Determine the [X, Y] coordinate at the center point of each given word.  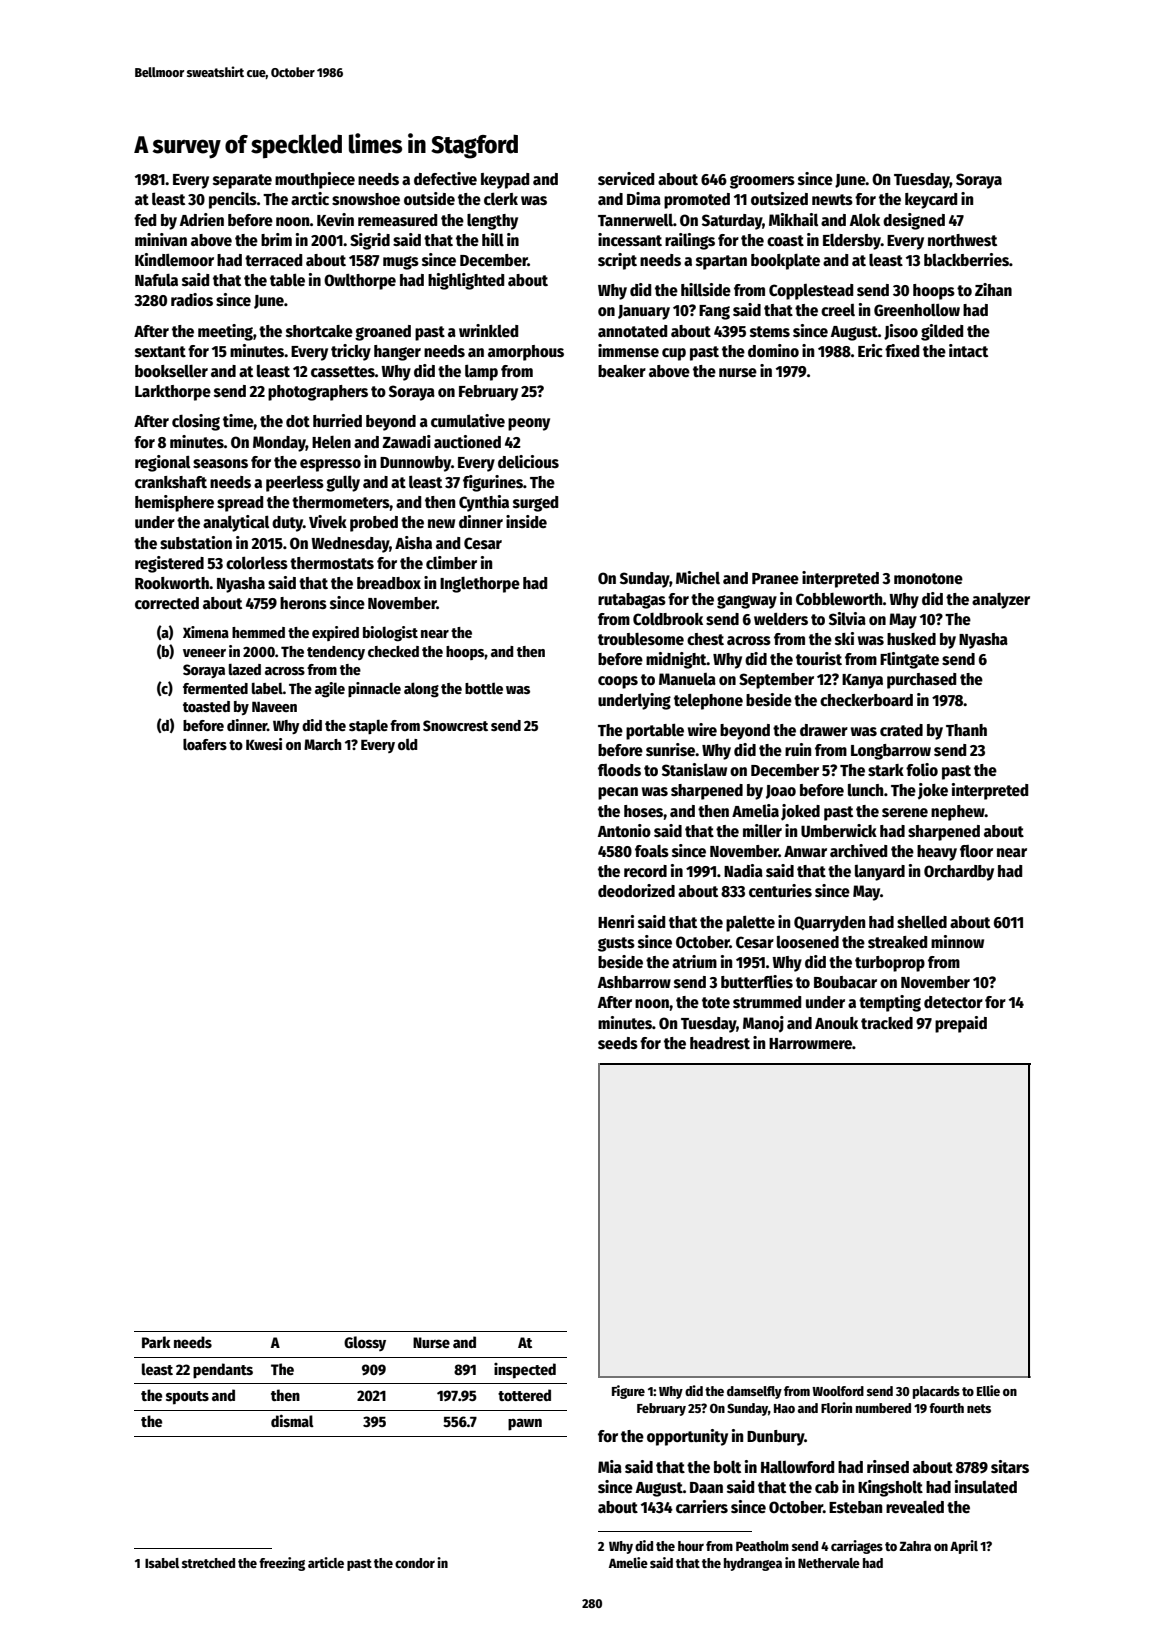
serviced [626, 179]
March [323, 744]
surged [535, 504]
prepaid [961, 1024]
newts [832, 200]
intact [968, 351]
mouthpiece [315, 180]
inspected [525, 1371]
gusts [616, 944]
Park [156, 1342]
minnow [957, 941]
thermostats [332, 563]
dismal [292, 1420]
